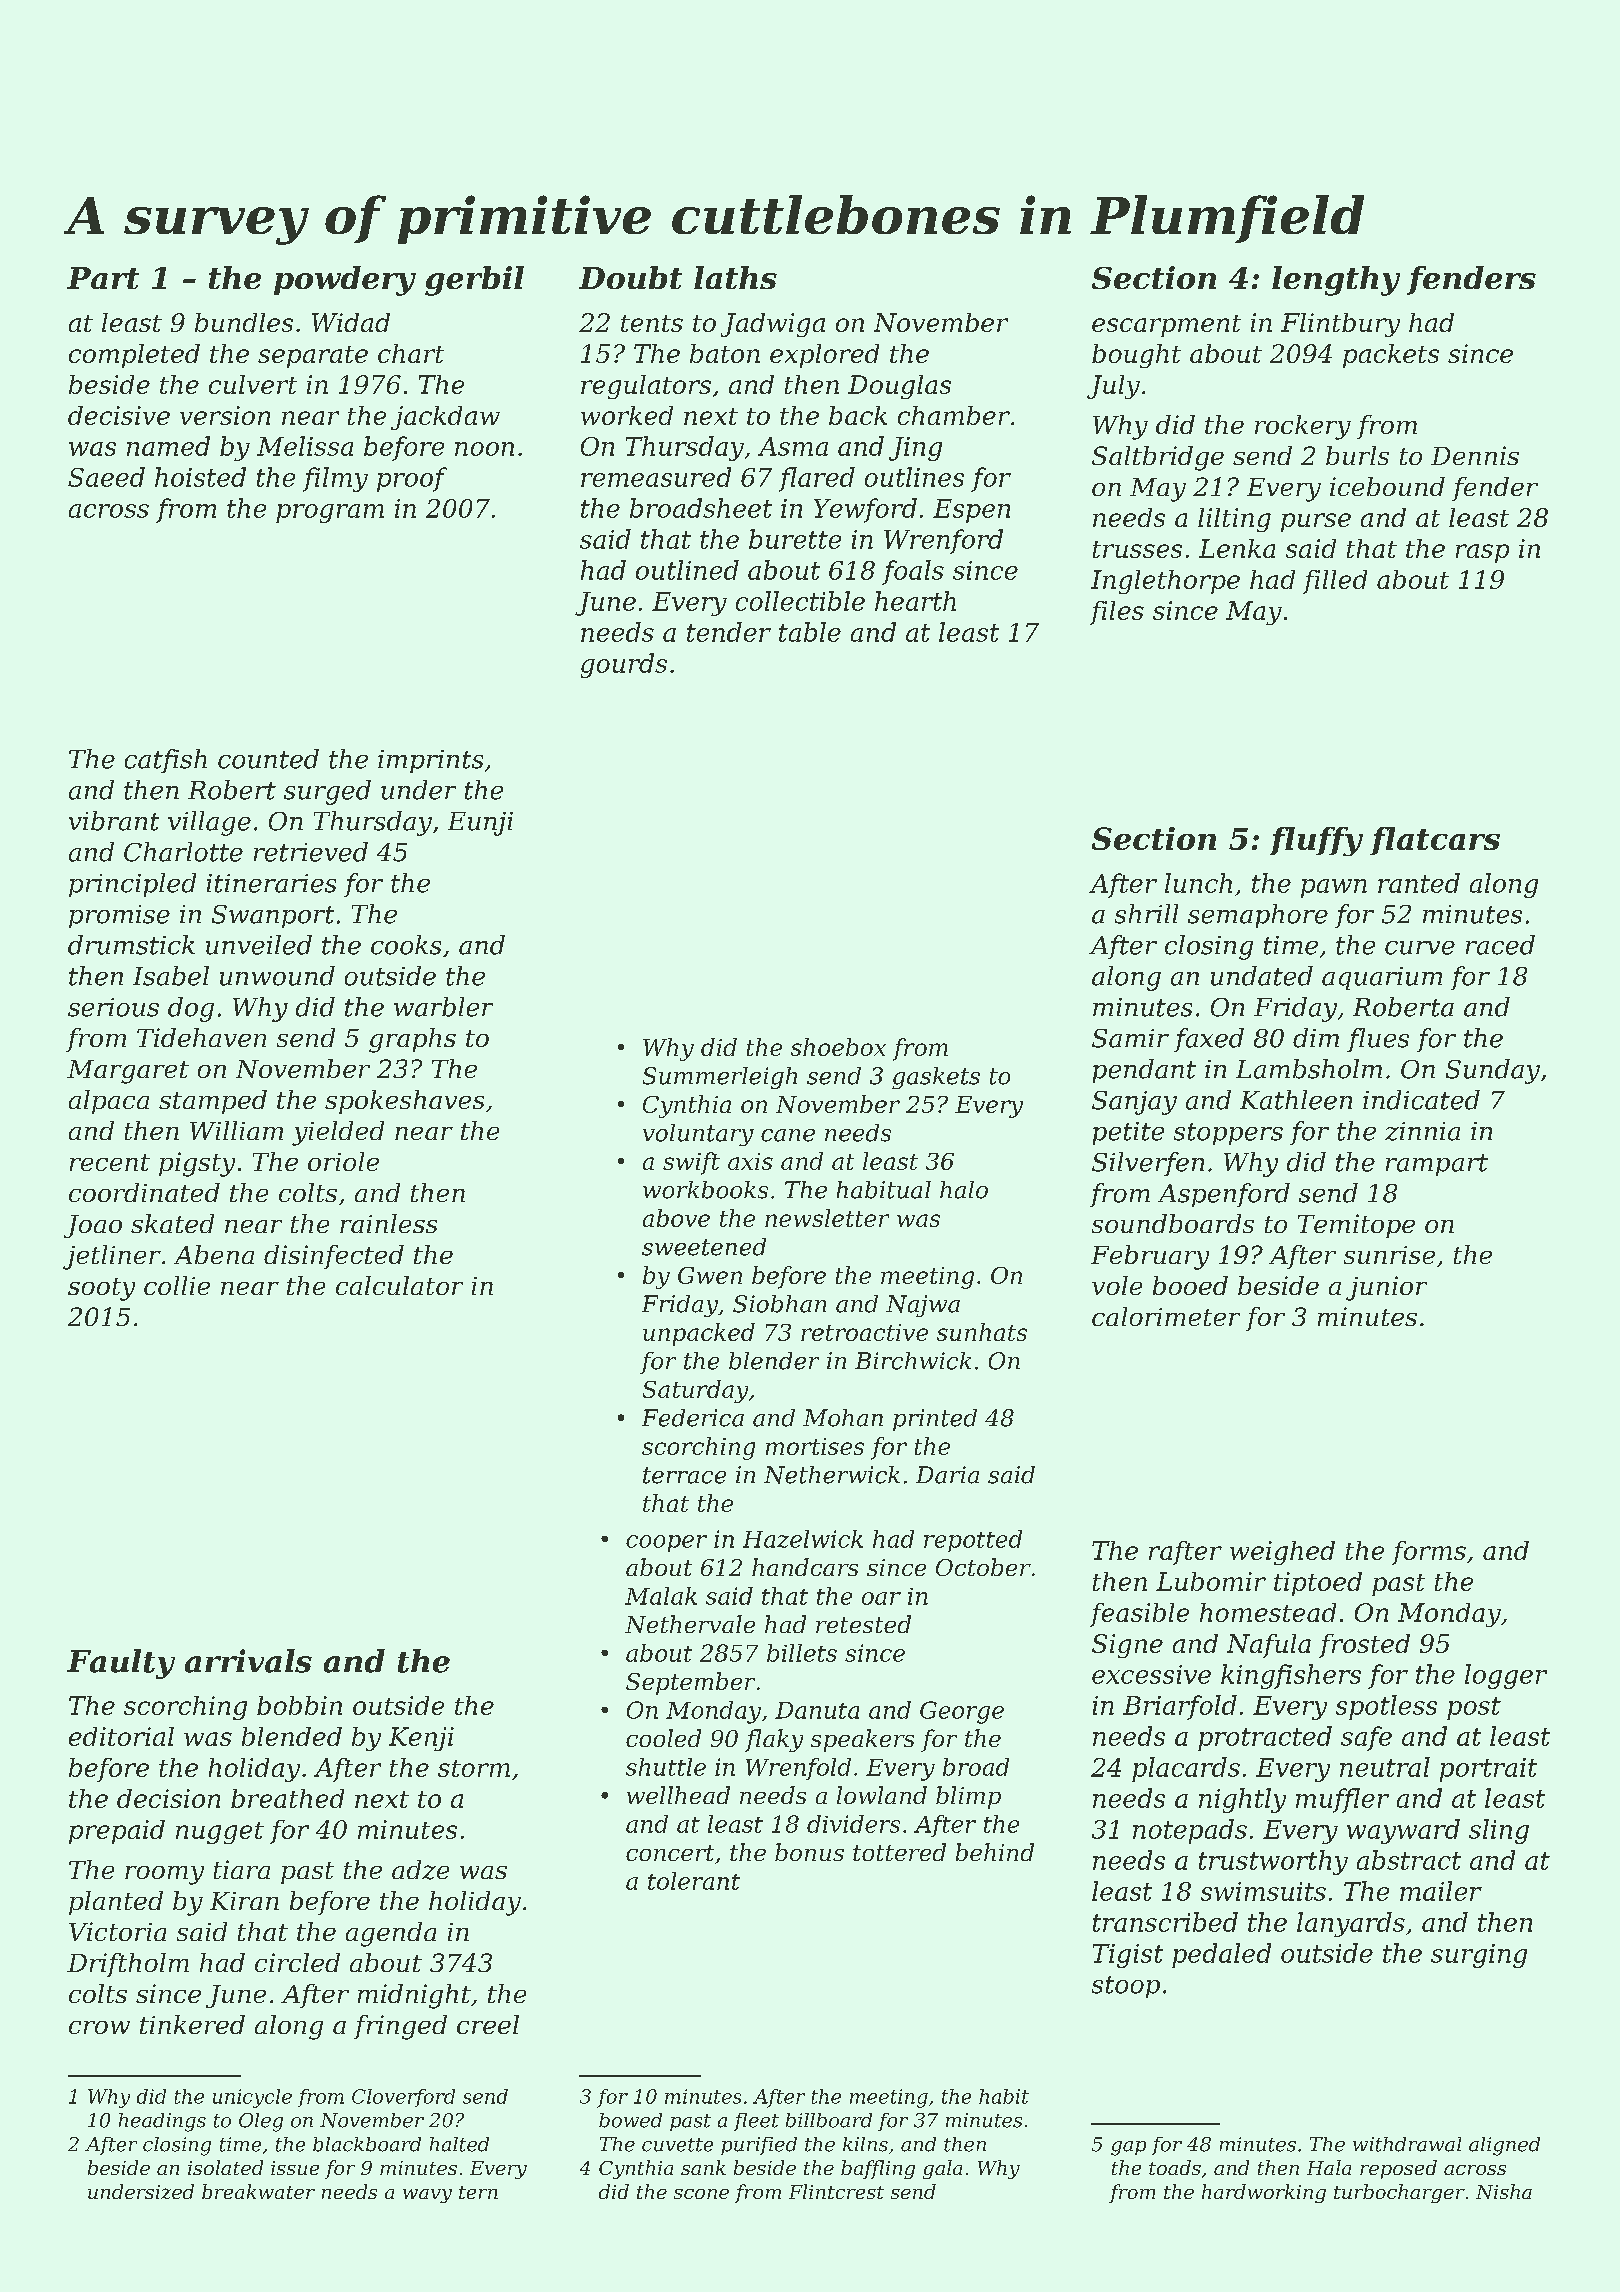 This document has height=2292, width=1620. Describe the element at coordinates (1146, 914) in the document. I see `shrill` at that location.
